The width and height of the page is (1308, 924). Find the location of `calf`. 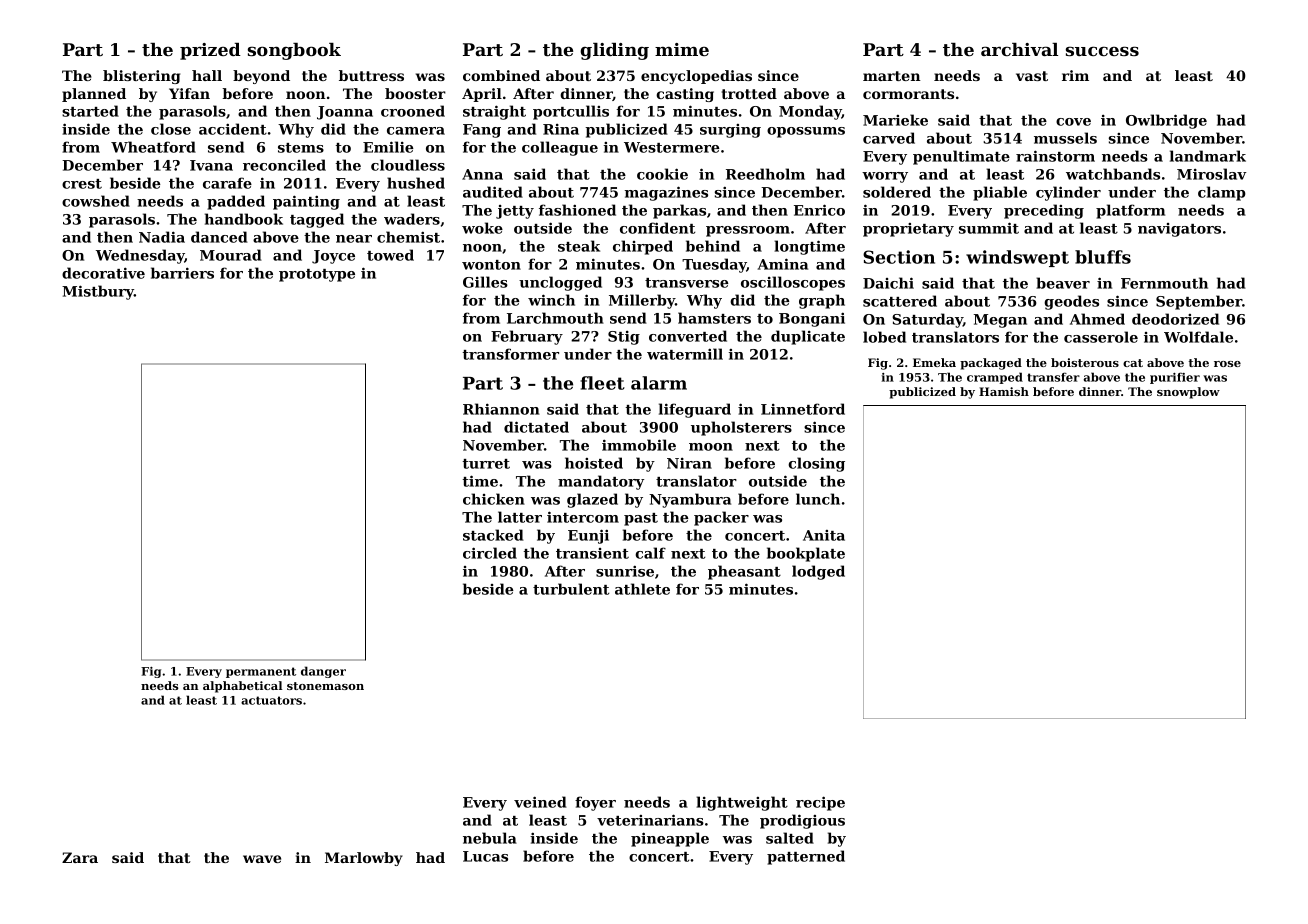

calf is located at coordinates (650, 553).
